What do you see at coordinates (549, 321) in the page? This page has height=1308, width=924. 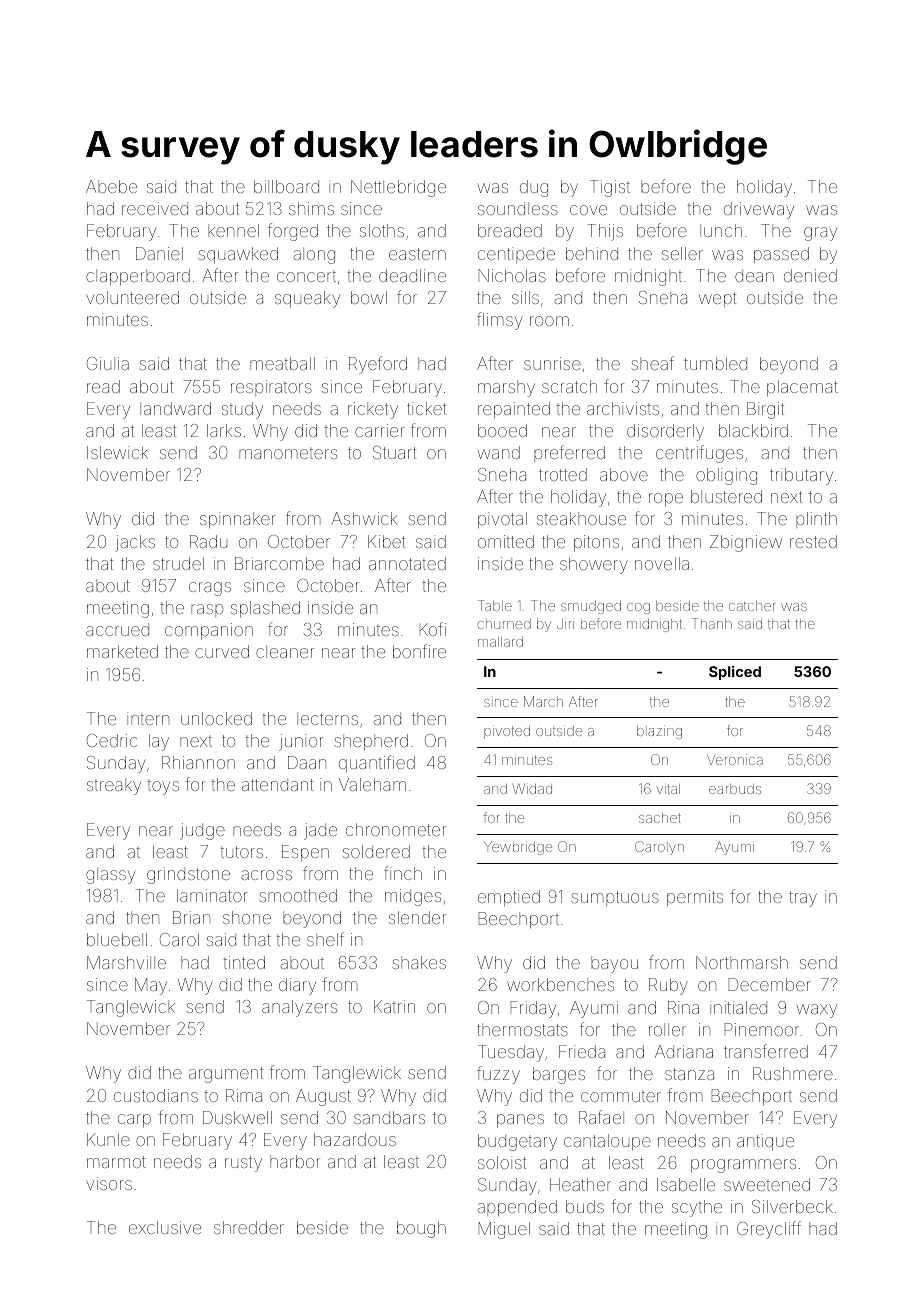 I see `room` at bounding box center [549, 321].
